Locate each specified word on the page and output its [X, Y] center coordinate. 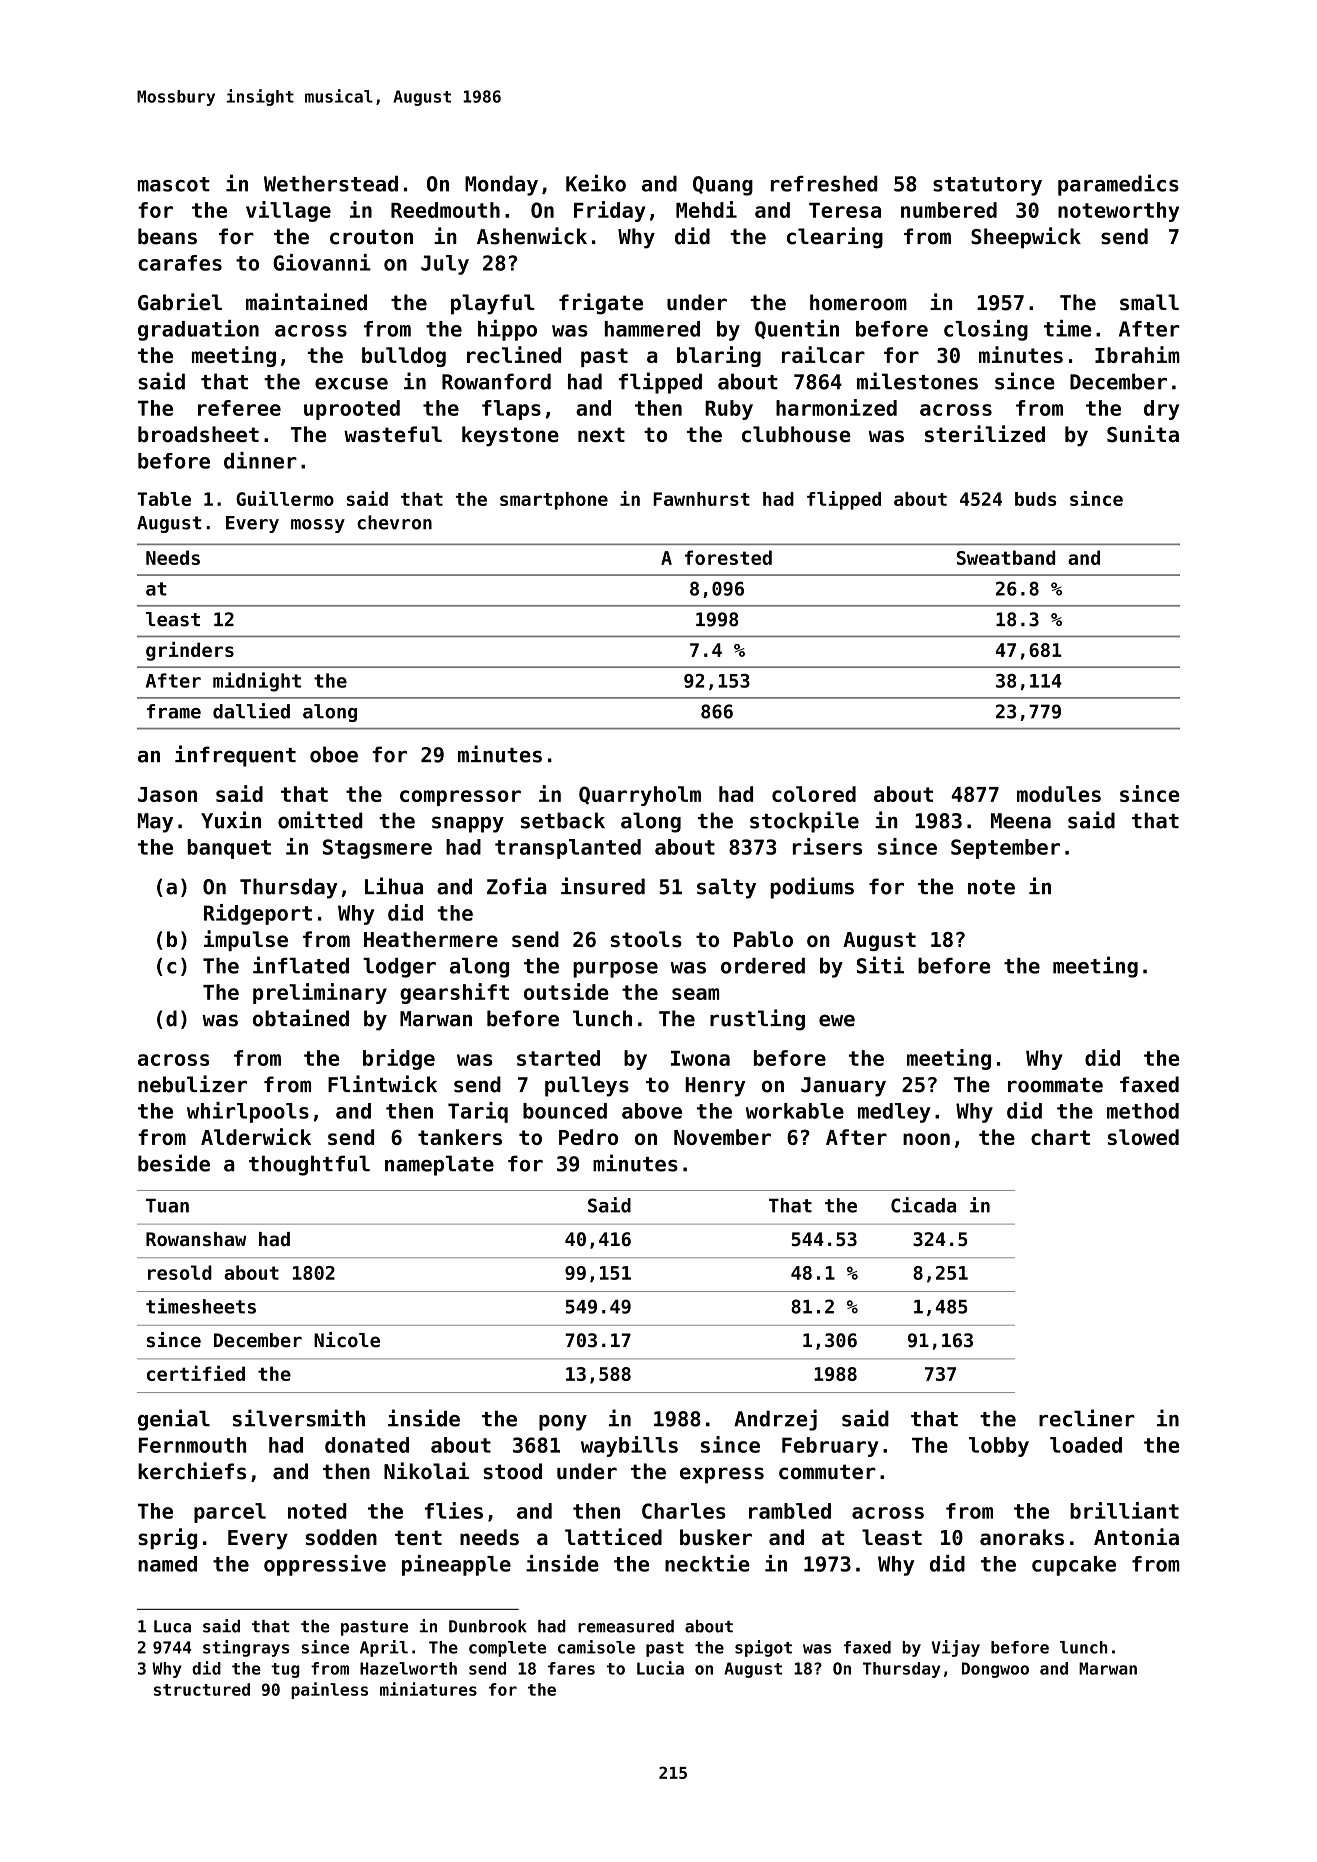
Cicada [923, 1205]
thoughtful [309, 1165]
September [1005, 849]
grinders [190, 651]
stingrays [246, 1648]
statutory [987, 186]
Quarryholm [640, 796]
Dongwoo [995, 1670]
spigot [763, 1648]
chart [1060, 1137]
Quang [723, 186]
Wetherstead [331, 184]
